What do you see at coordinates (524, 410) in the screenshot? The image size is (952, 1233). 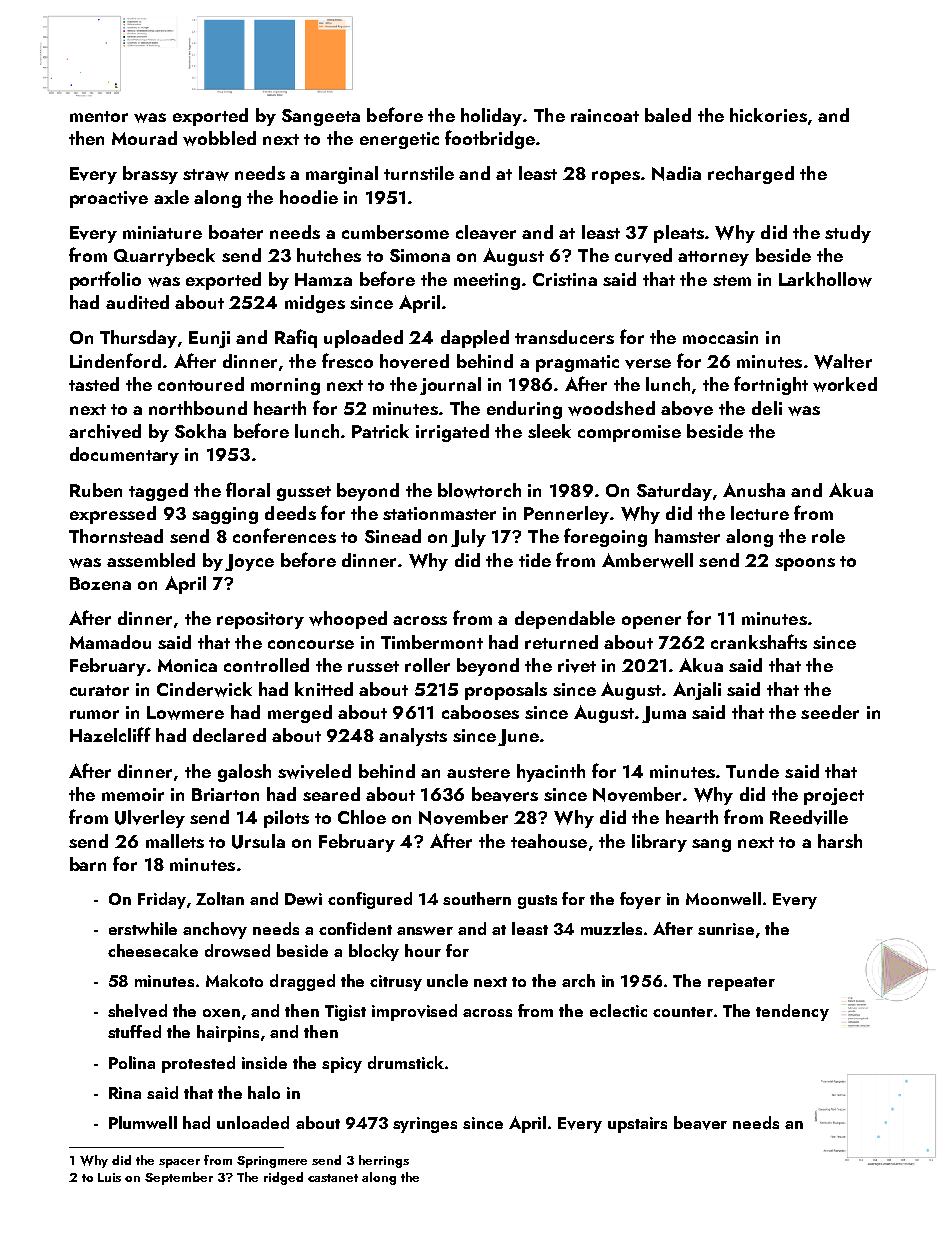 I see `enduring` at bounding box center [524, 410].
